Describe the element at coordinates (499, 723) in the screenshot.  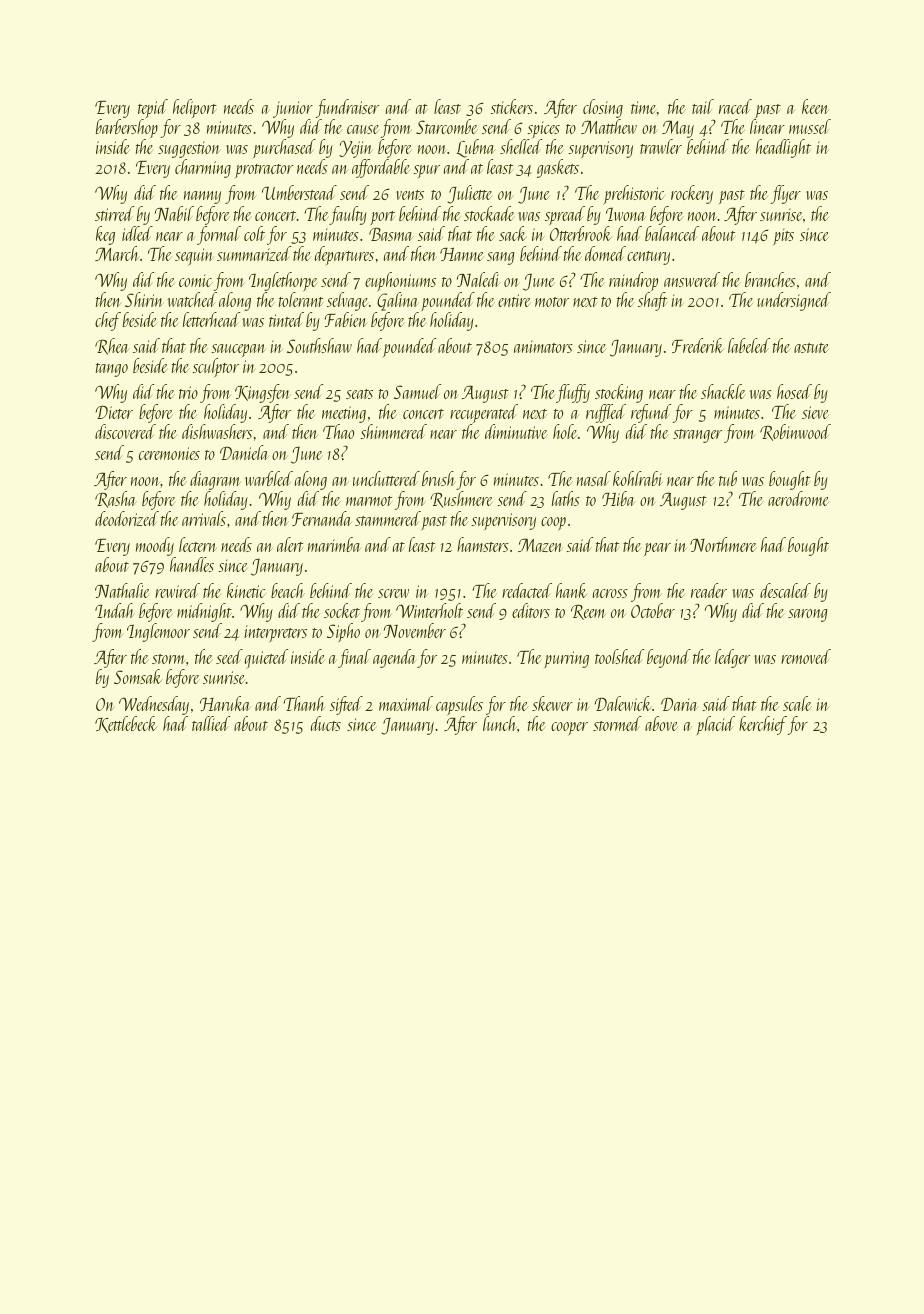
I see `lunch` at that location.
